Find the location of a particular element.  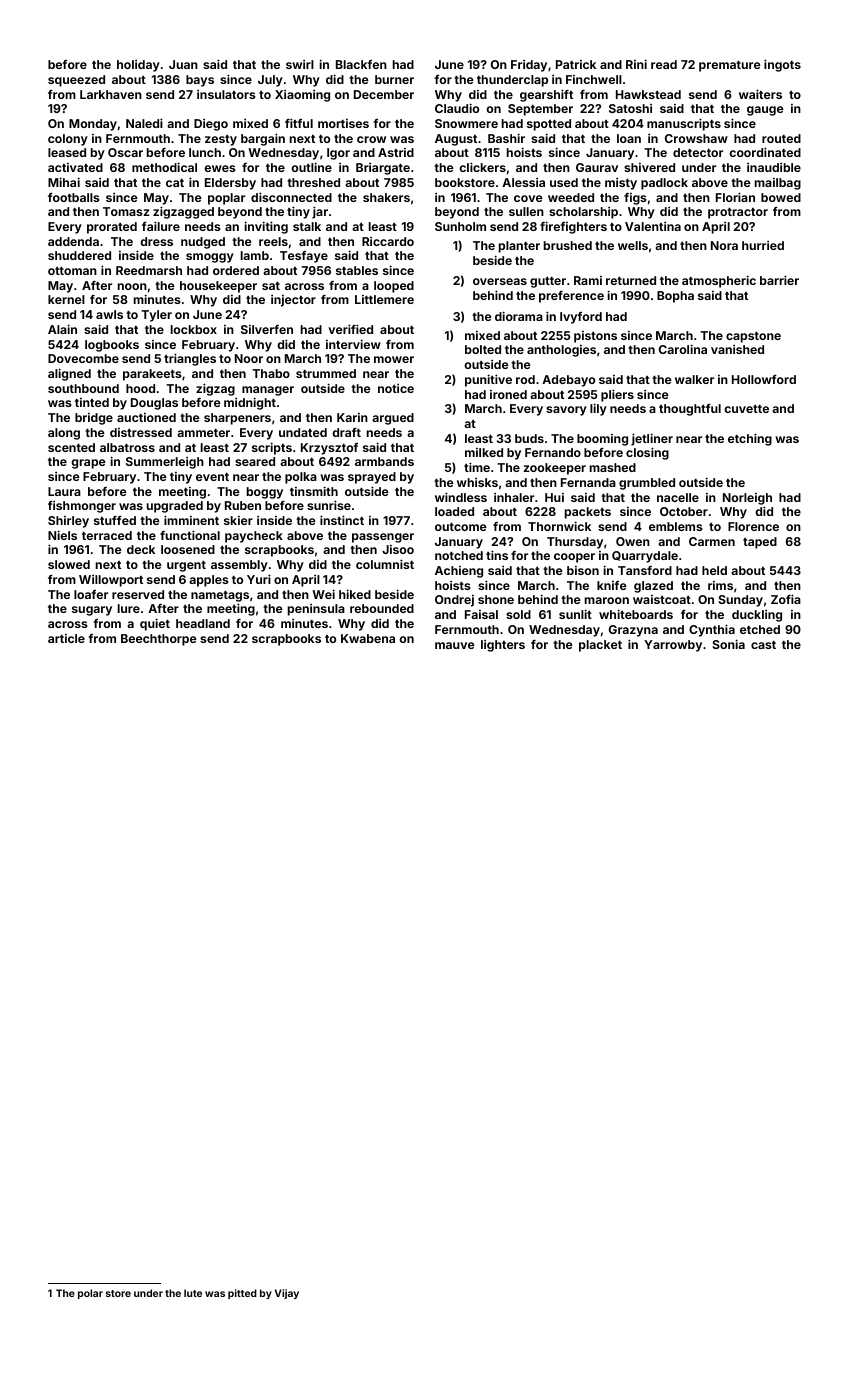

Friday is located at coordinates (529, 66).
